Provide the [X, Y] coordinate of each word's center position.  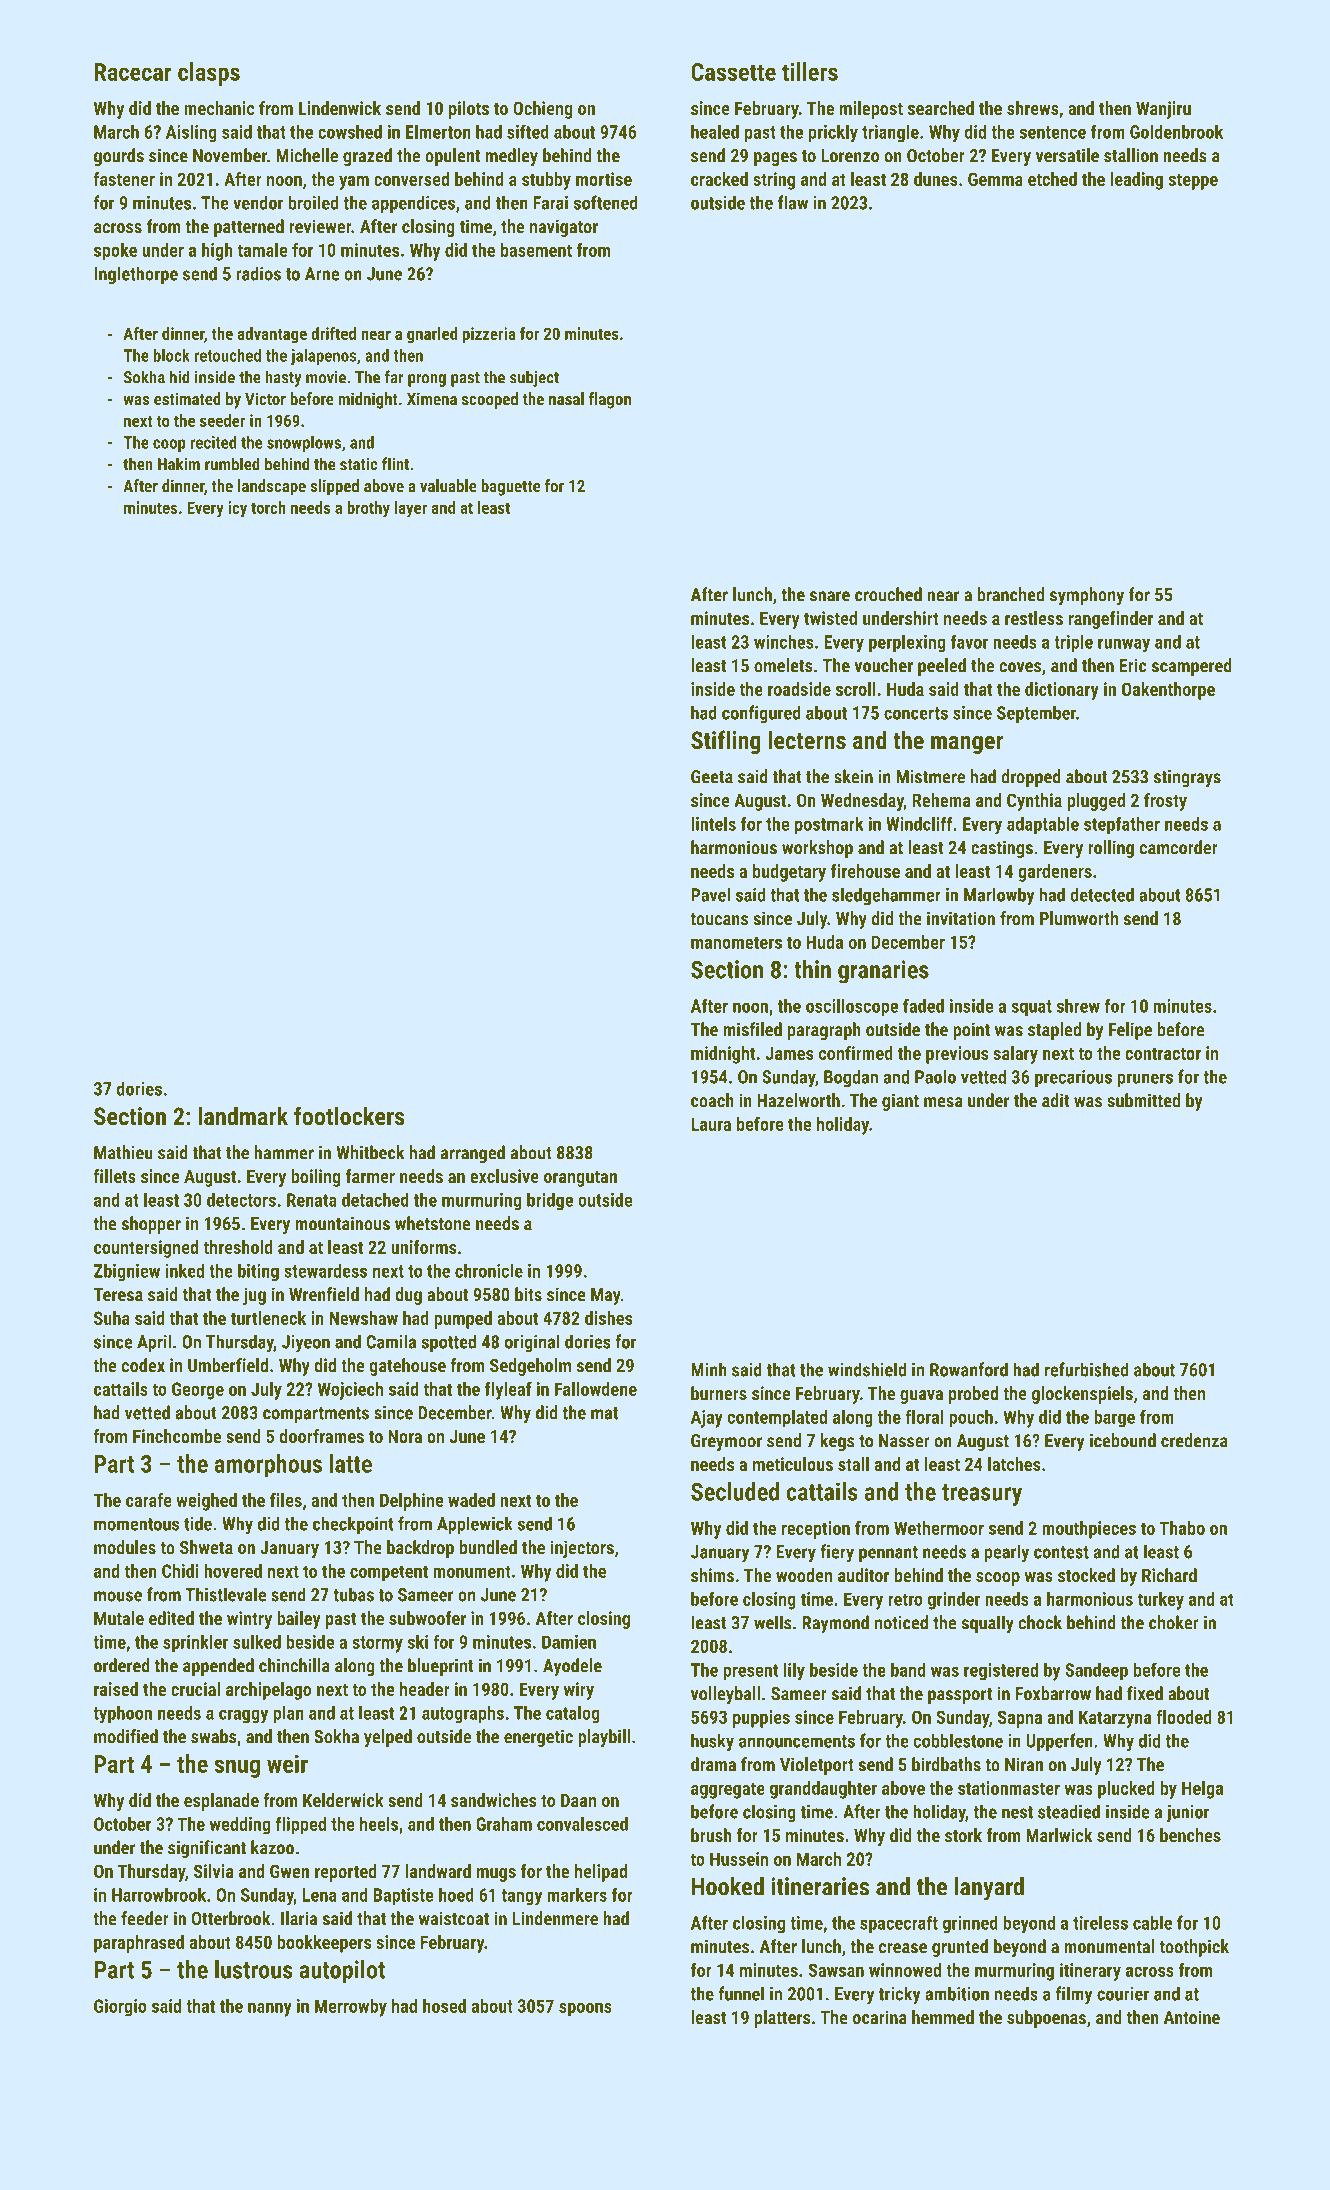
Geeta [712, 777]
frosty [1165, 802]
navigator [564, 228]
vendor [258, 202]
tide [198, 1523]
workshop [817, 849]
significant [207, 1849]
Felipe [1130, 1031]
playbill [604, 1738]
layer [411, 509]
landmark [243, 1116]
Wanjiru [1163, 110]
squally [987, 1624]
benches [1190, 1835]
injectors [582, 1549]
